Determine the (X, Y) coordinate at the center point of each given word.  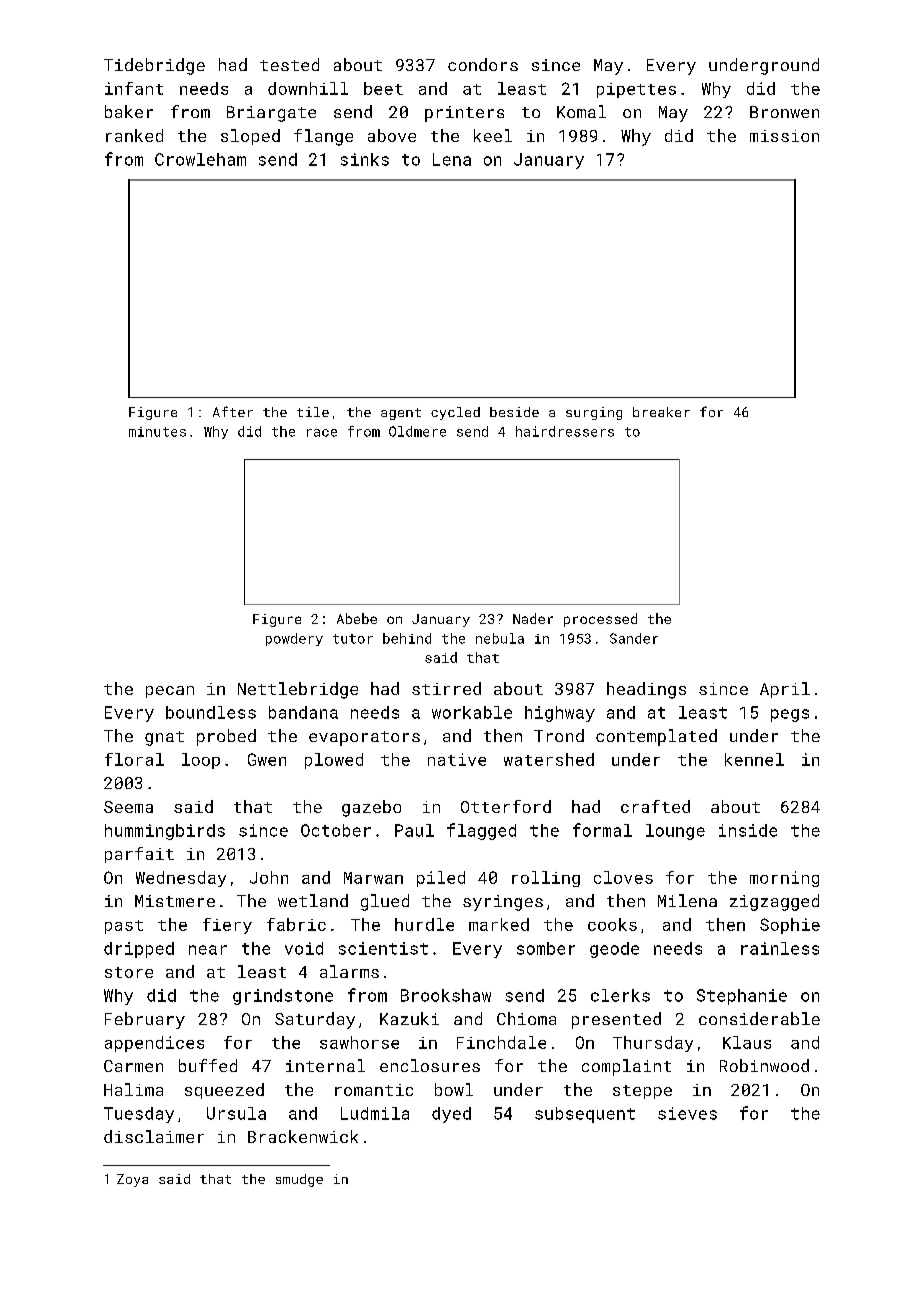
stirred (446, 688)
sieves (687, 1113)
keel (493, 135)
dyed (451, 1115)
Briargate (271, 114)
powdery (294, 639)
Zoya (132, 1180)
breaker (661, 412)
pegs (790, 715)
